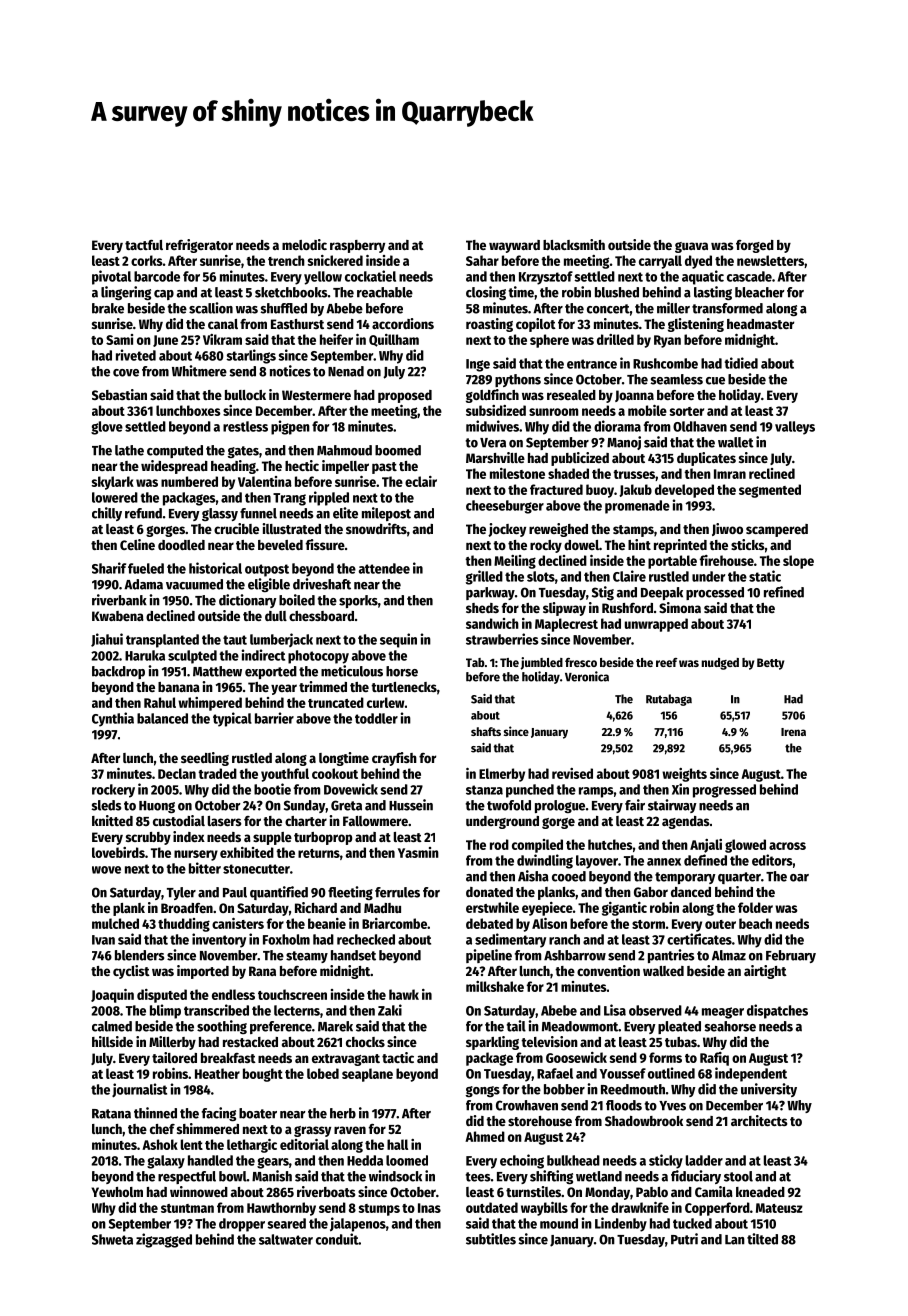 The image size is (908, 1316). What do you see at coordinates (418, 852) in the image?
I see `Yasmin` at bounding box center [418, 852].
